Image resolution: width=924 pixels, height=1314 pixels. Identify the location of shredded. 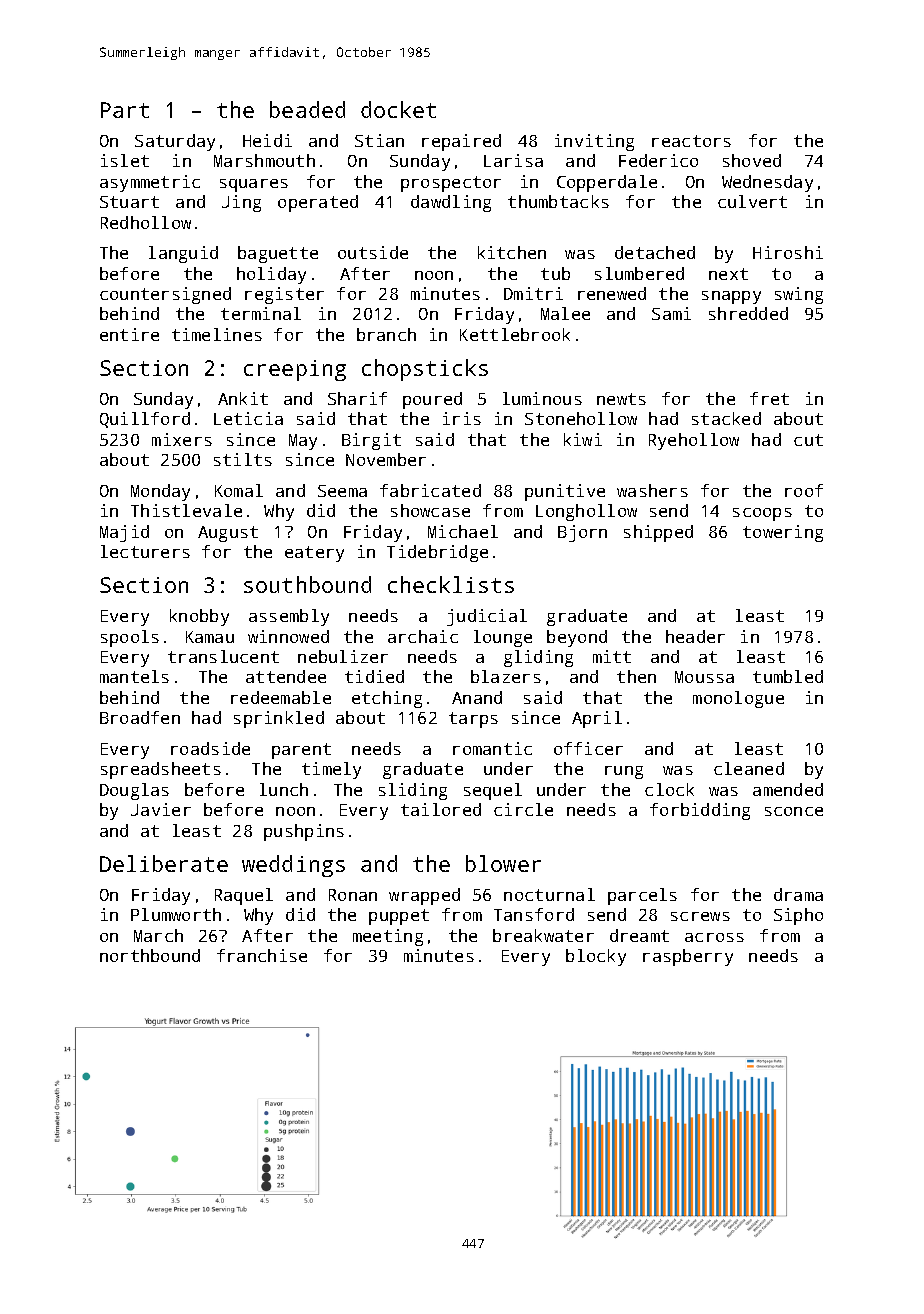
(748, 313).
